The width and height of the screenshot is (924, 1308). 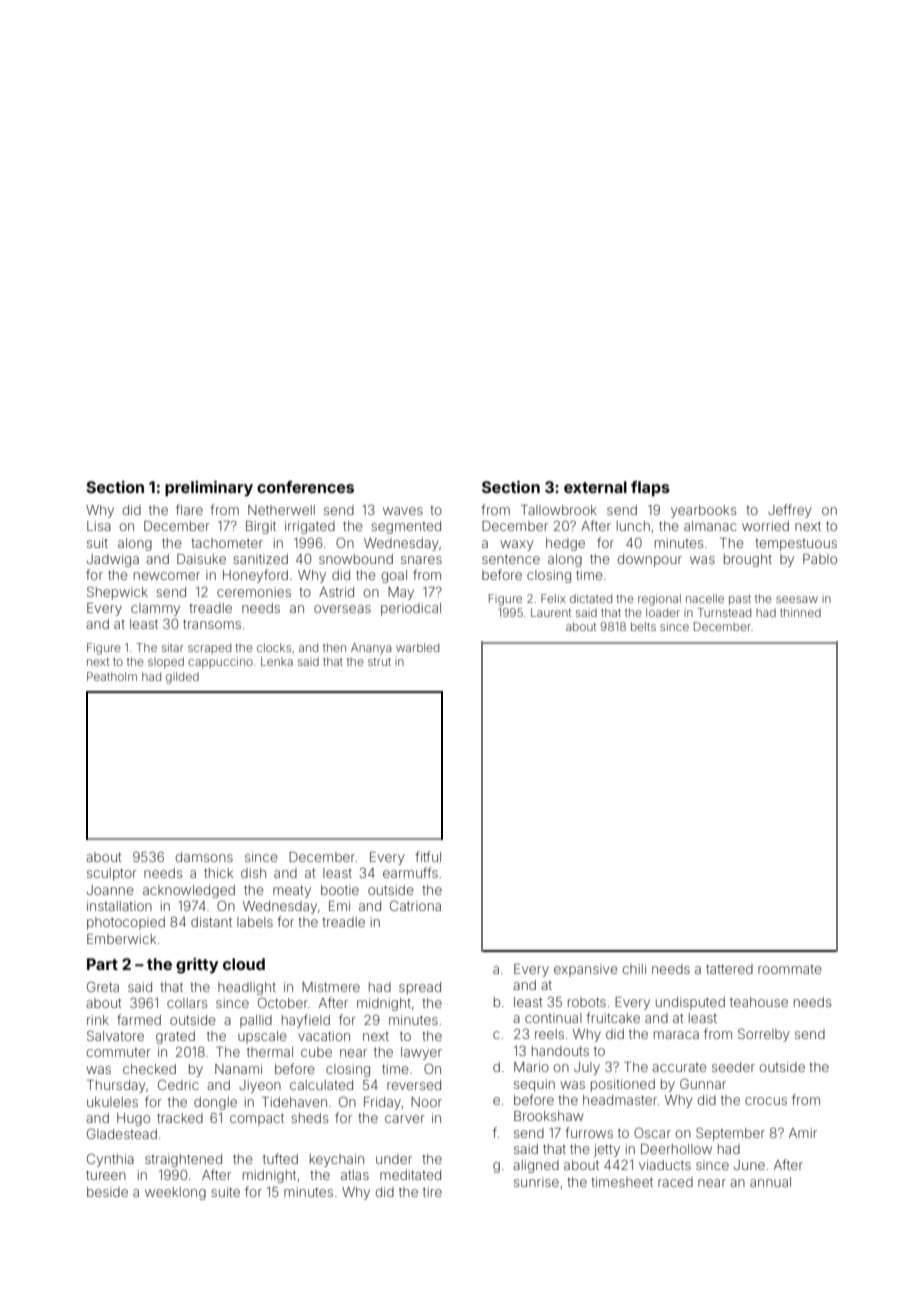 What do you see at coordinates (676, 1035) in the screenshot?
I see `maraca` at bounding box center [676, 1035].
